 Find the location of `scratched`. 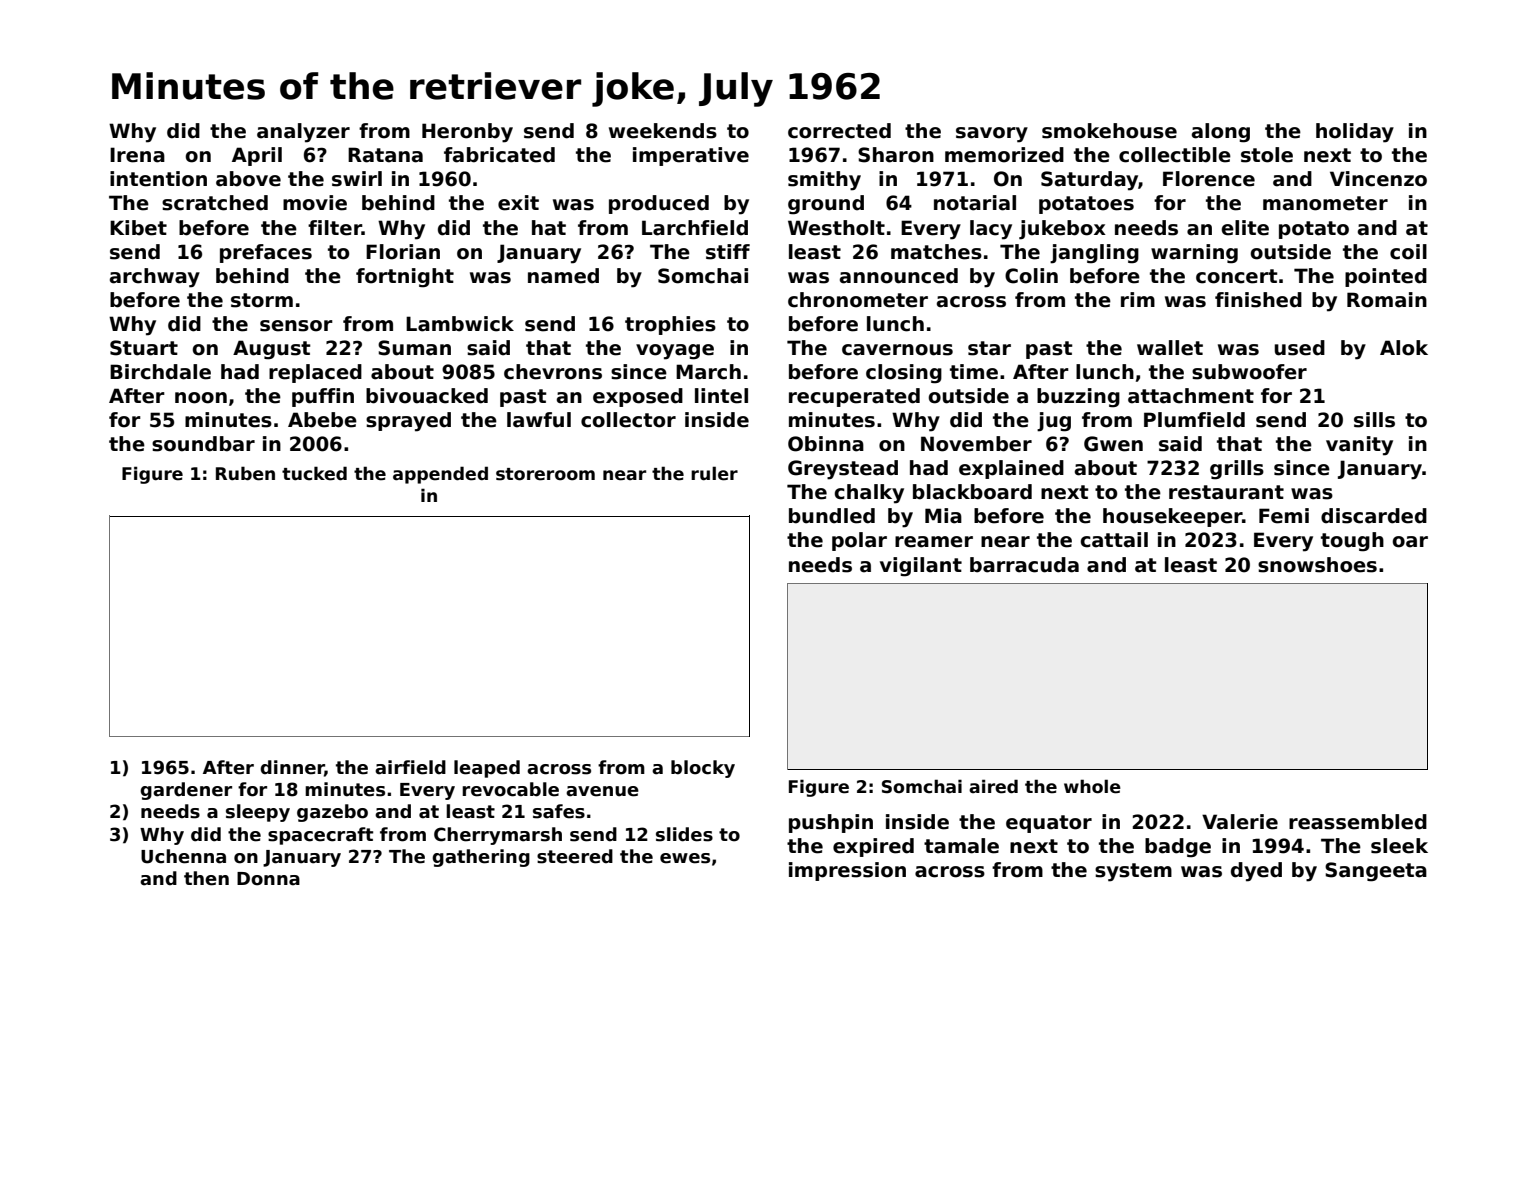

scratched is located at coordinates (215, 203).
